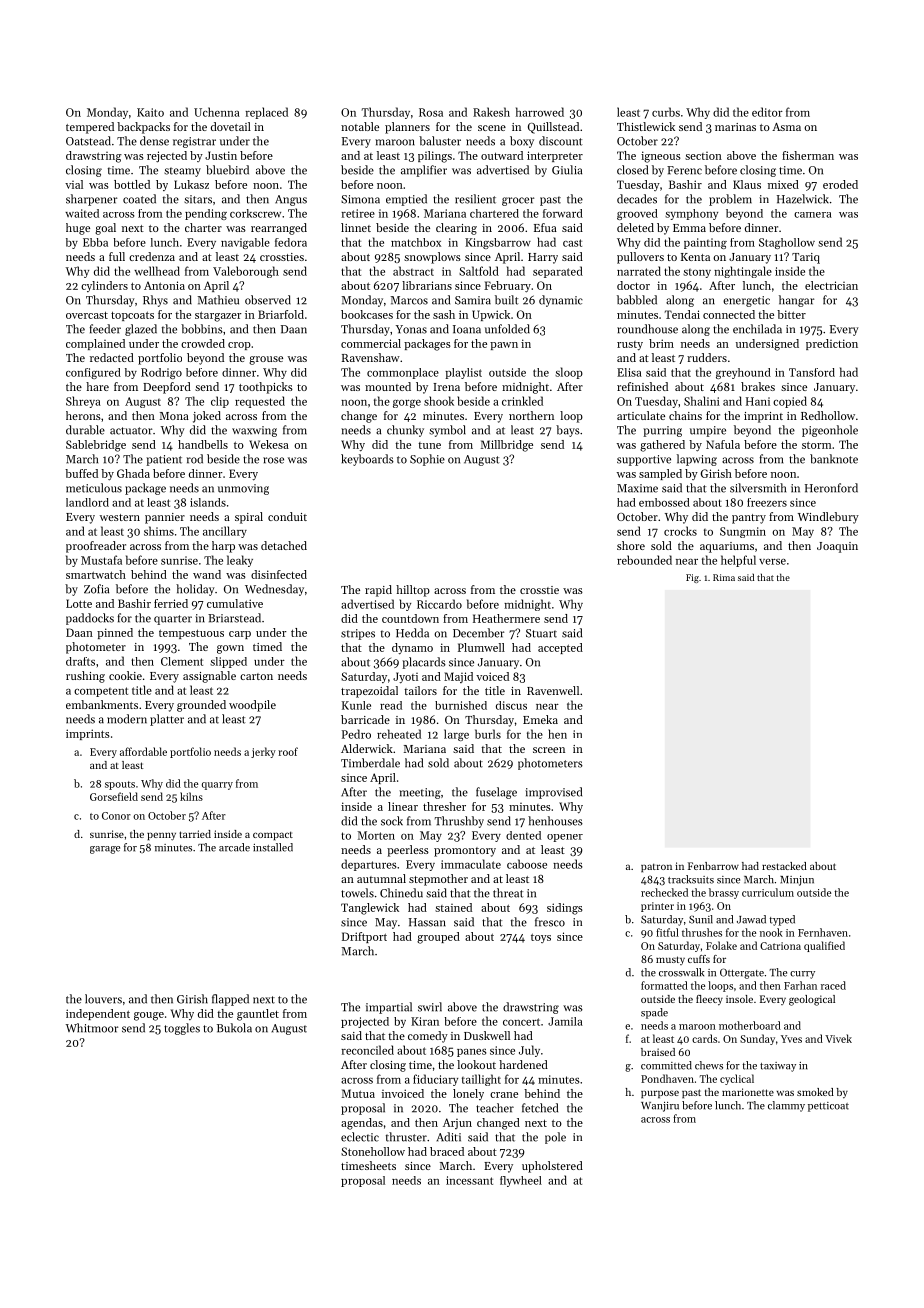 This page has width=924, height=1308. Describe the element at coordinates (266, 360) in the page. I see `grouse` at that location.
